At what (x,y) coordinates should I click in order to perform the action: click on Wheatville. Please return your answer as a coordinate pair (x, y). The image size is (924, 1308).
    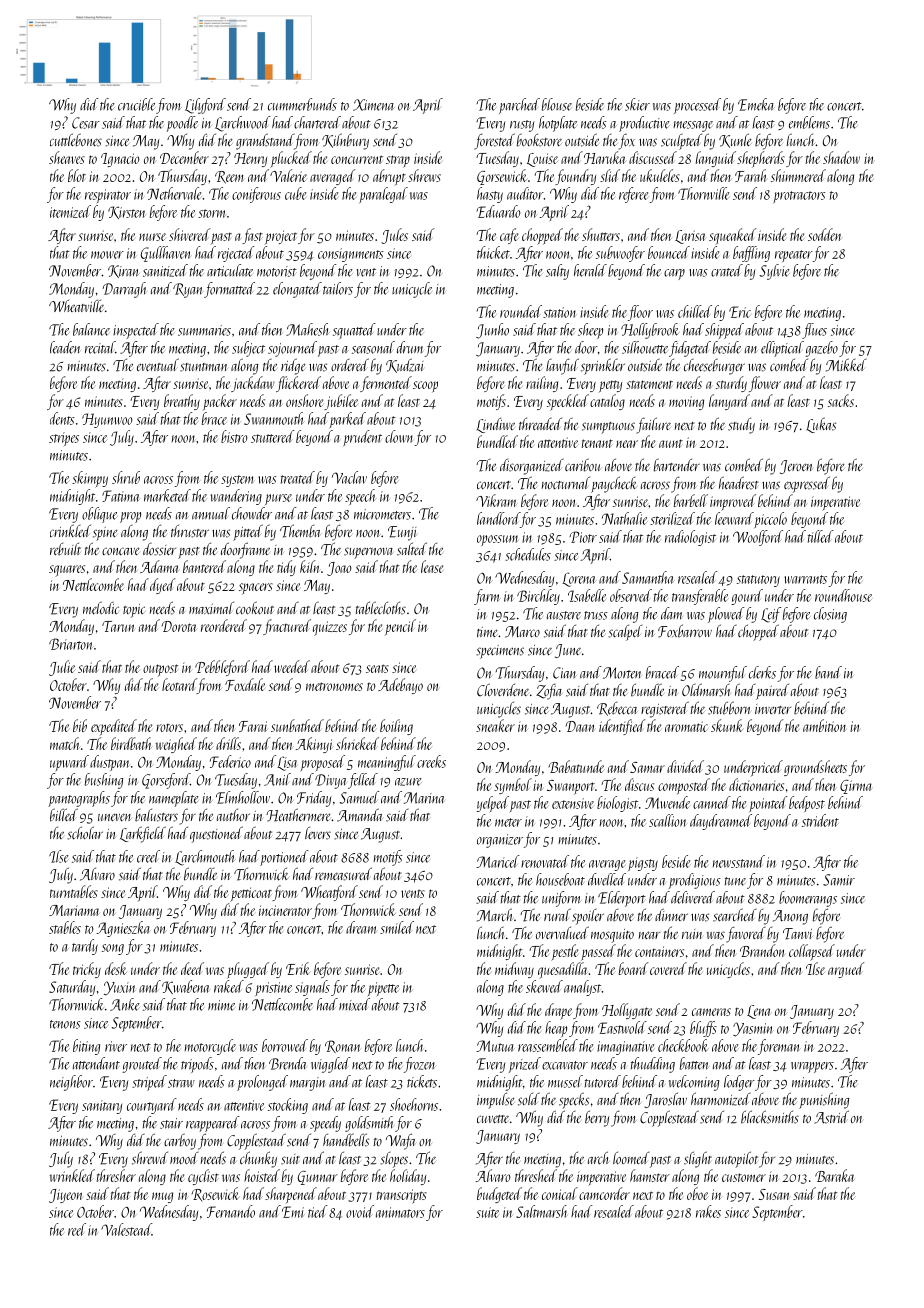
    Looking at the image, I should click on (76, 305).
